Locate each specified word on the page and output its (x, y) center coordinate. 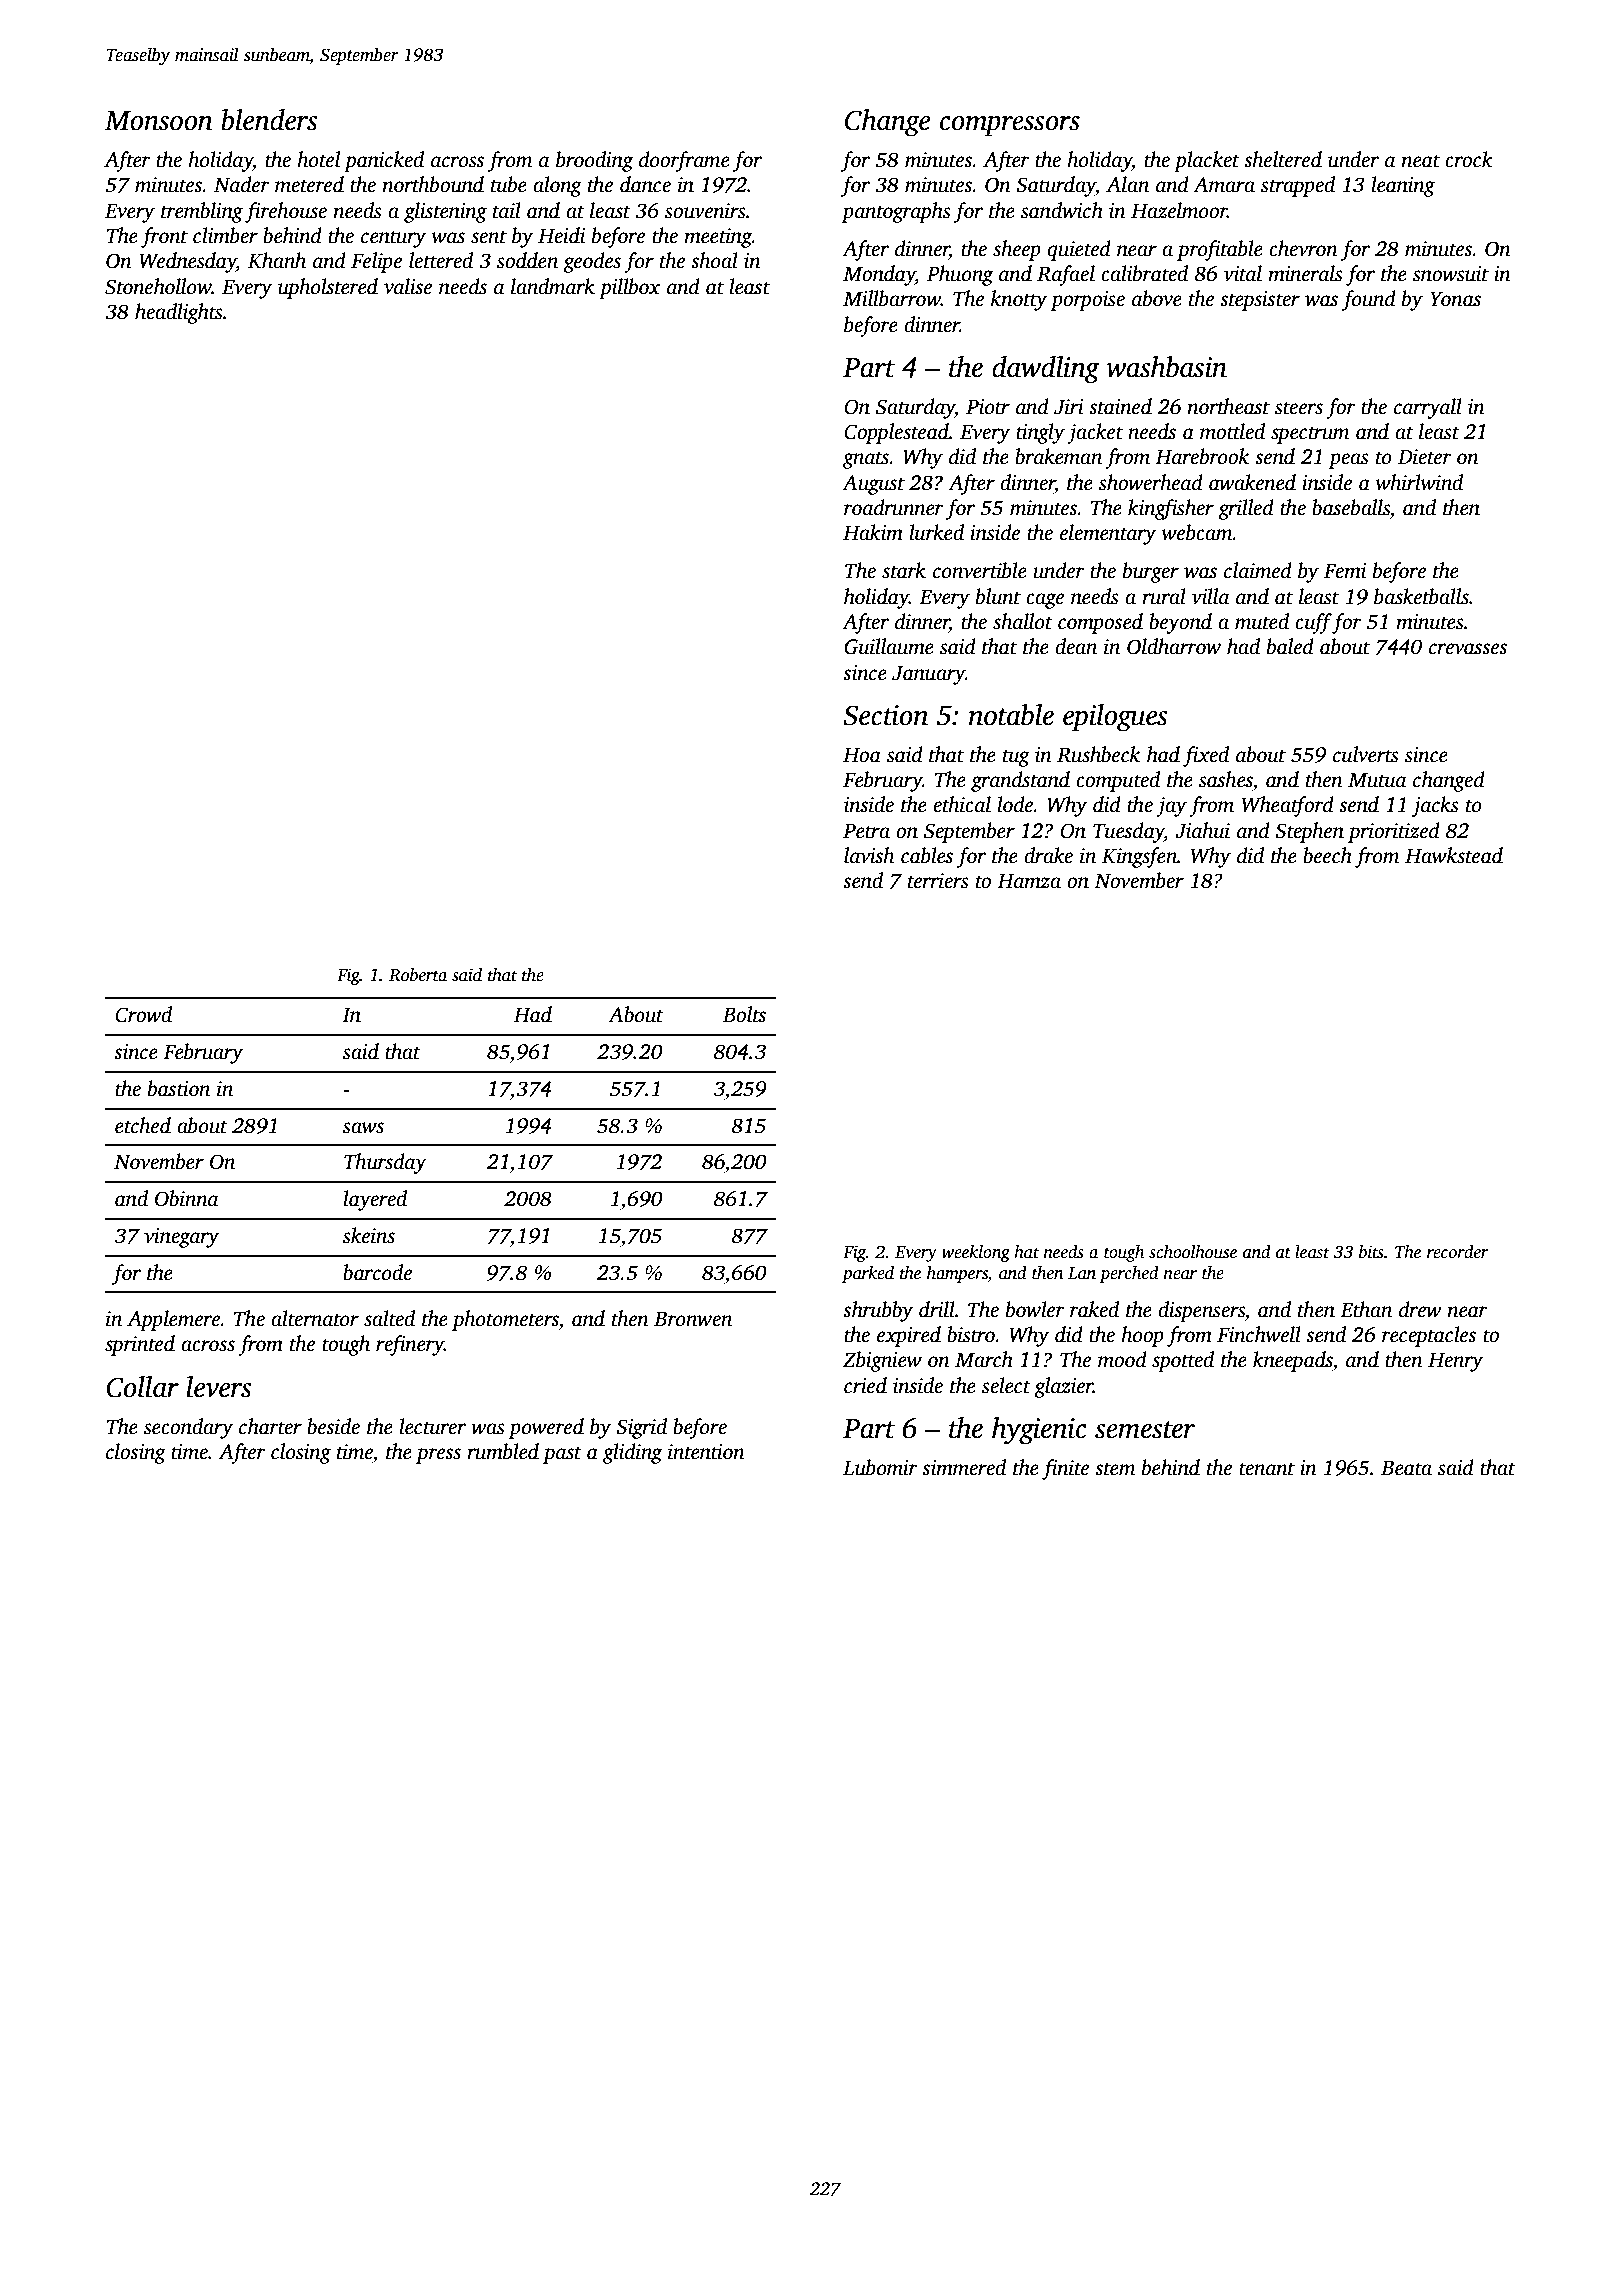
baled (1290, 646)
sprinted (140, 1345)
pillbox (630, 288)
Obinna (186, 1198)
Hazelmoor (1179, 210)
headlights (179, 313)
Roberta (418, 975)
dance (645, 184)
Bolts (744, 1014)
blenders (269, 120)
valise (408, 286)
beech (1327, 855)
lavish (869, 855)
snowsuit (1451, 274)
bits (1371, 1252)
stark (904, 570)
